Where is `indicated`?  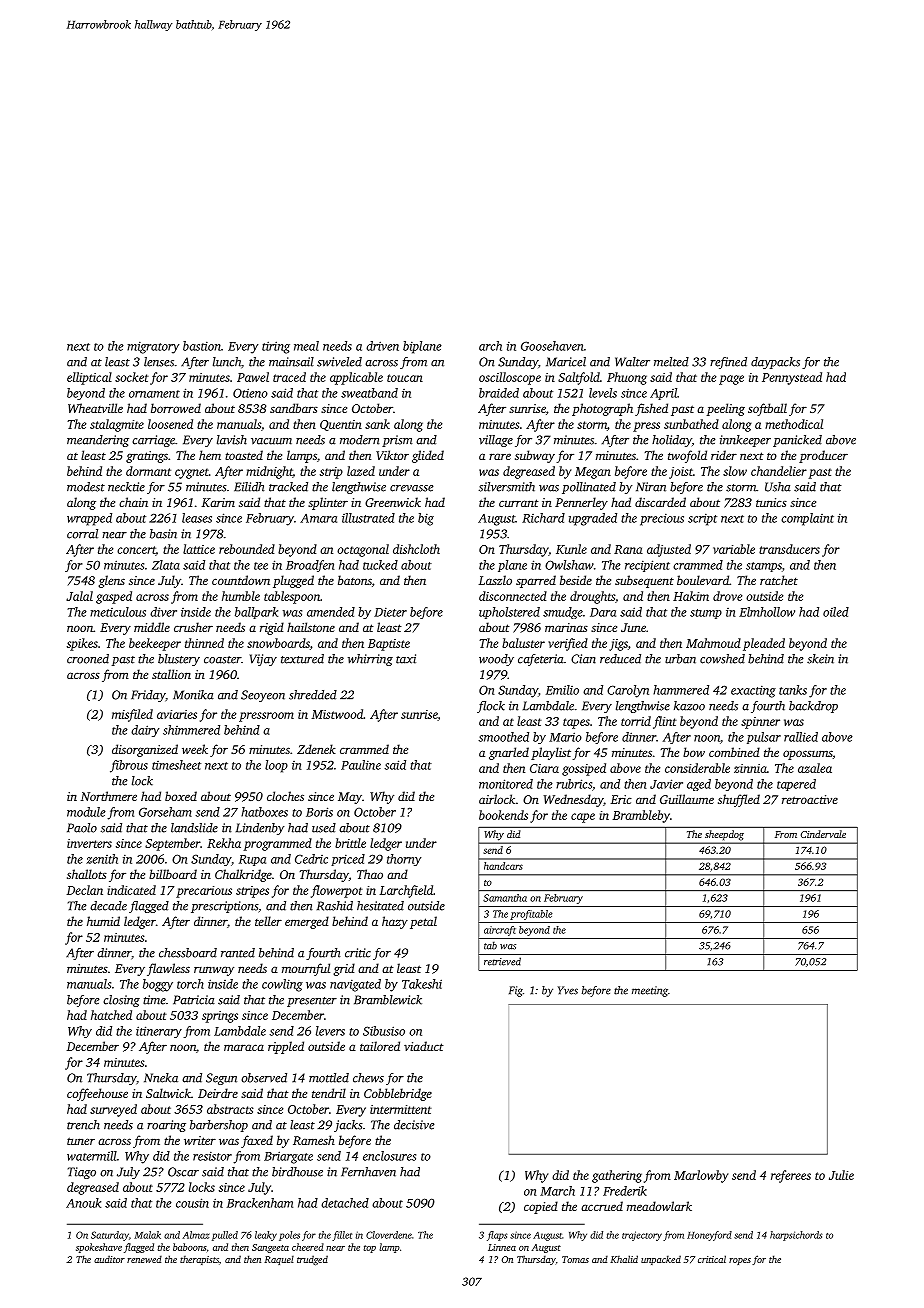 indicated is located at coordinates (131, 890).
